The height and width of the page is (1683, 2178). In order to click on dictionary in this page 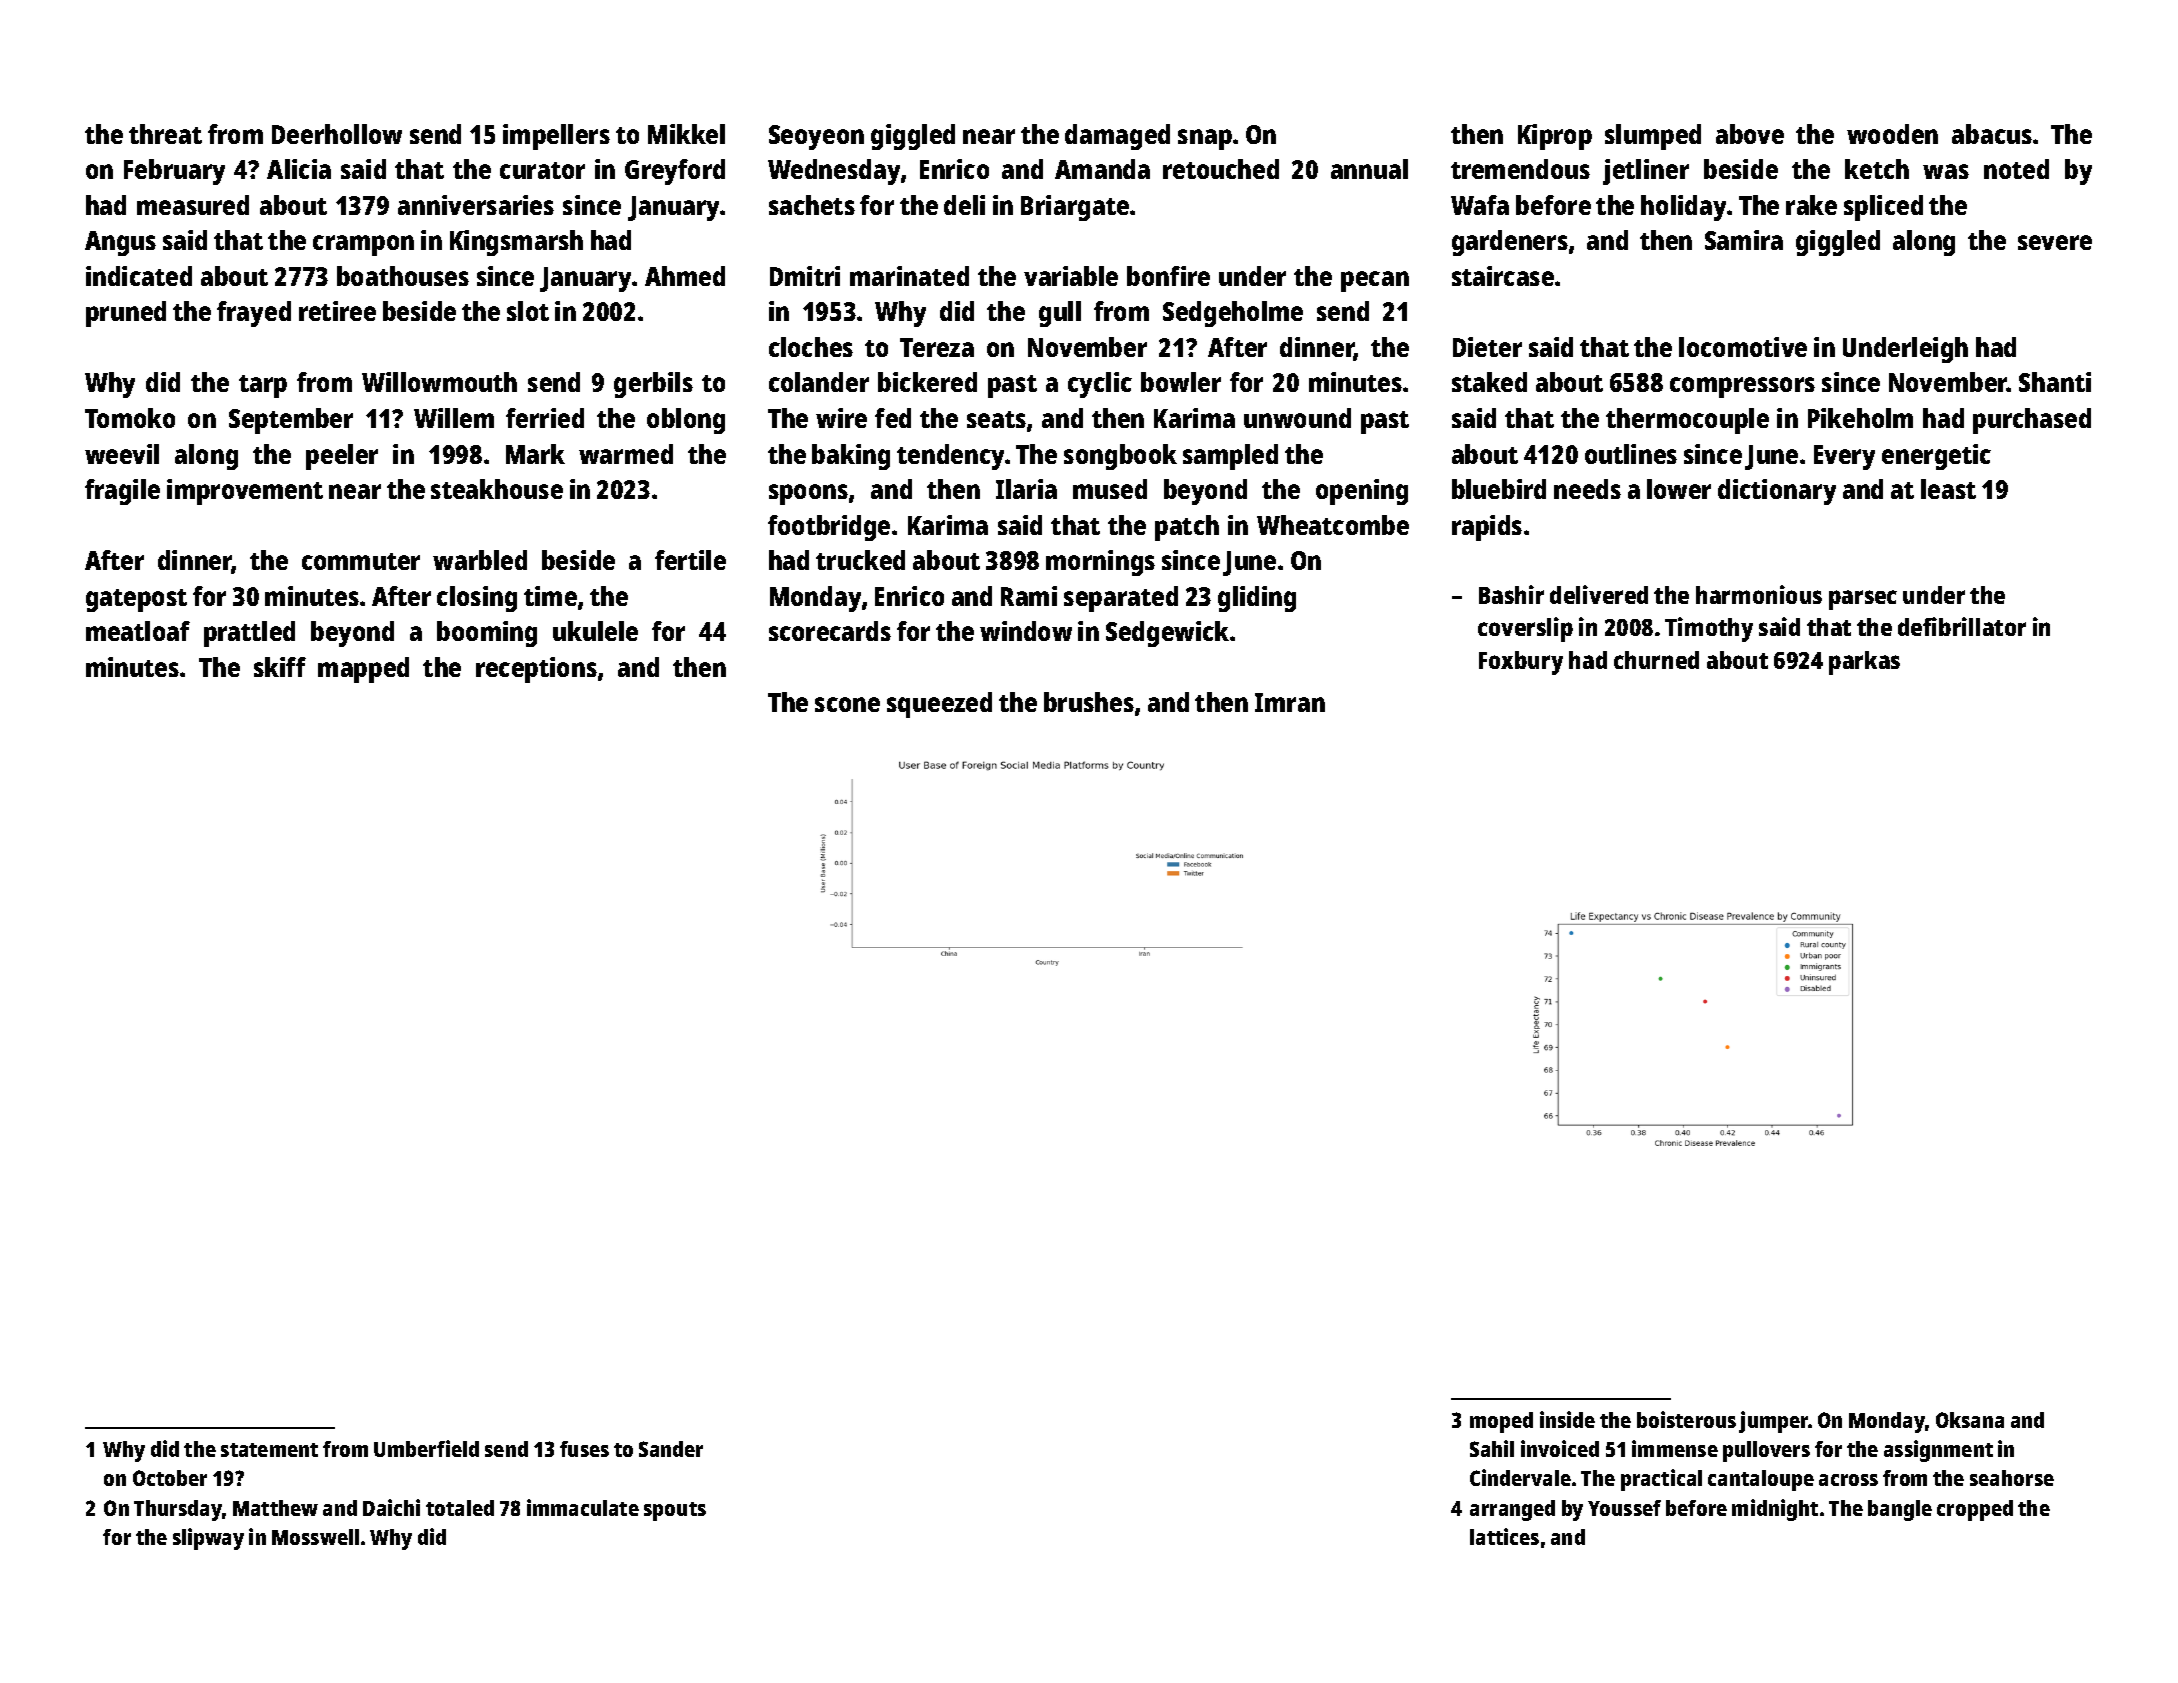, I will do `click(1777, 492)`.
